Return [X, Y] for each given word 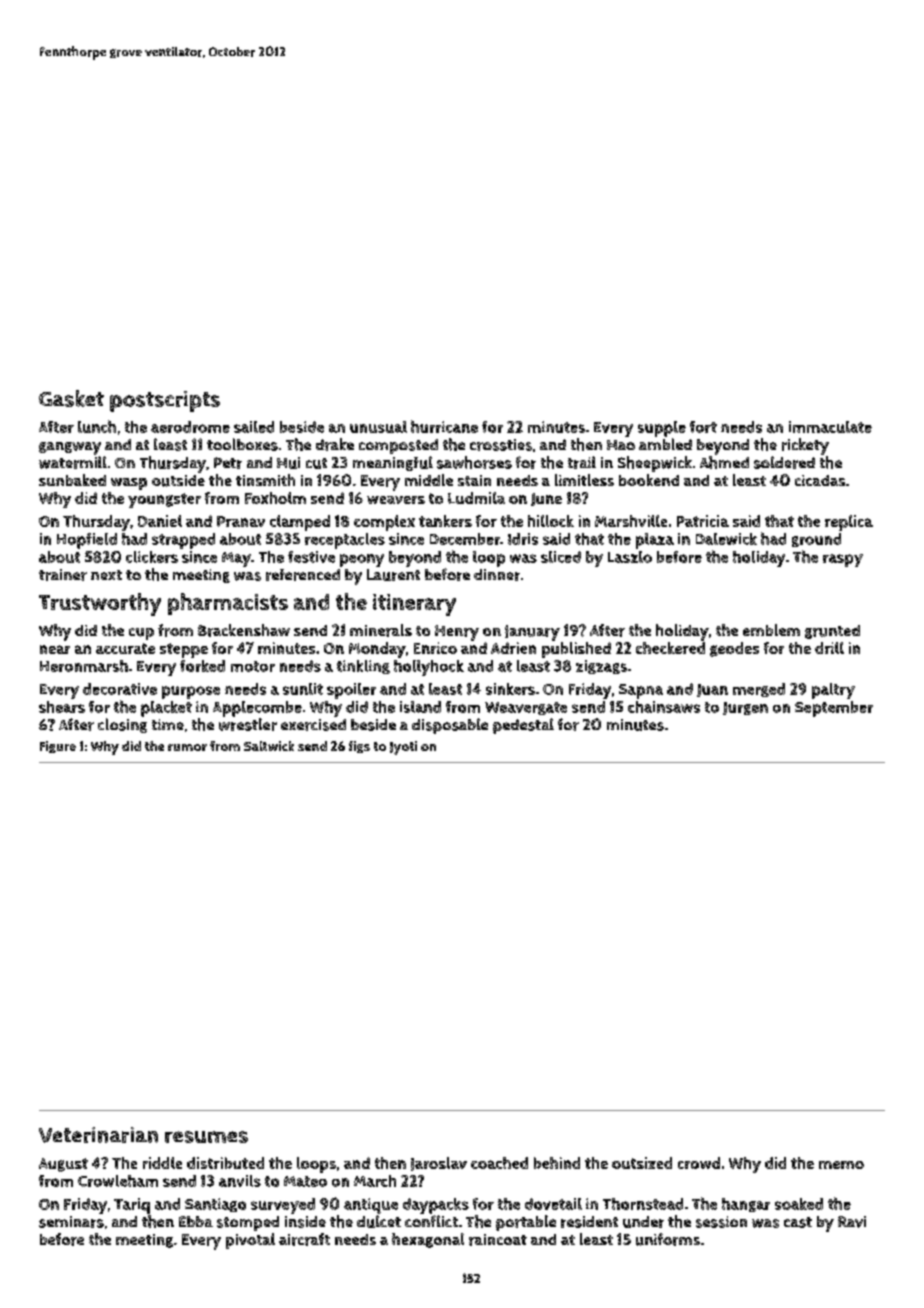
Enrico [435, 648]
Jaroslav [439, 1164]
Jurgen [745, 708]
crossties [501, 445]
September [834, 709]
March [375, 1181]
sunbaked [72, 480]
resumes [206, 1137]
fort [703, 427]
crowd [699, 1163]
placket [166, 709]
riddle [162, 1163]
